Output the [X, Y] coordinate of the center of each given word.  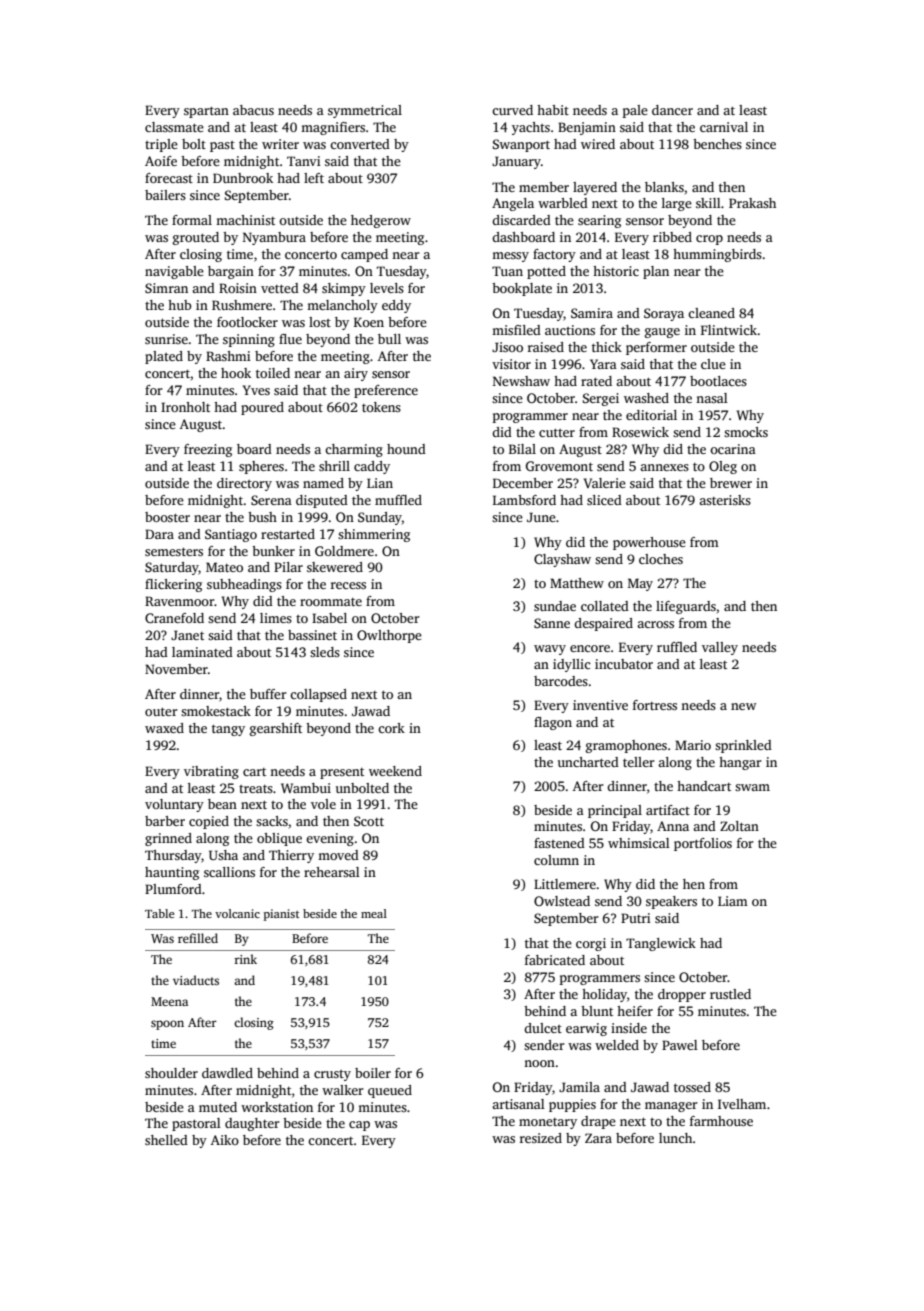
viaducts [196, 980]
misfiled [516, 330]
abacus [253, 110]
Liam [733, 901]
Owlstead [562, 901]
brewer [731, 483]
